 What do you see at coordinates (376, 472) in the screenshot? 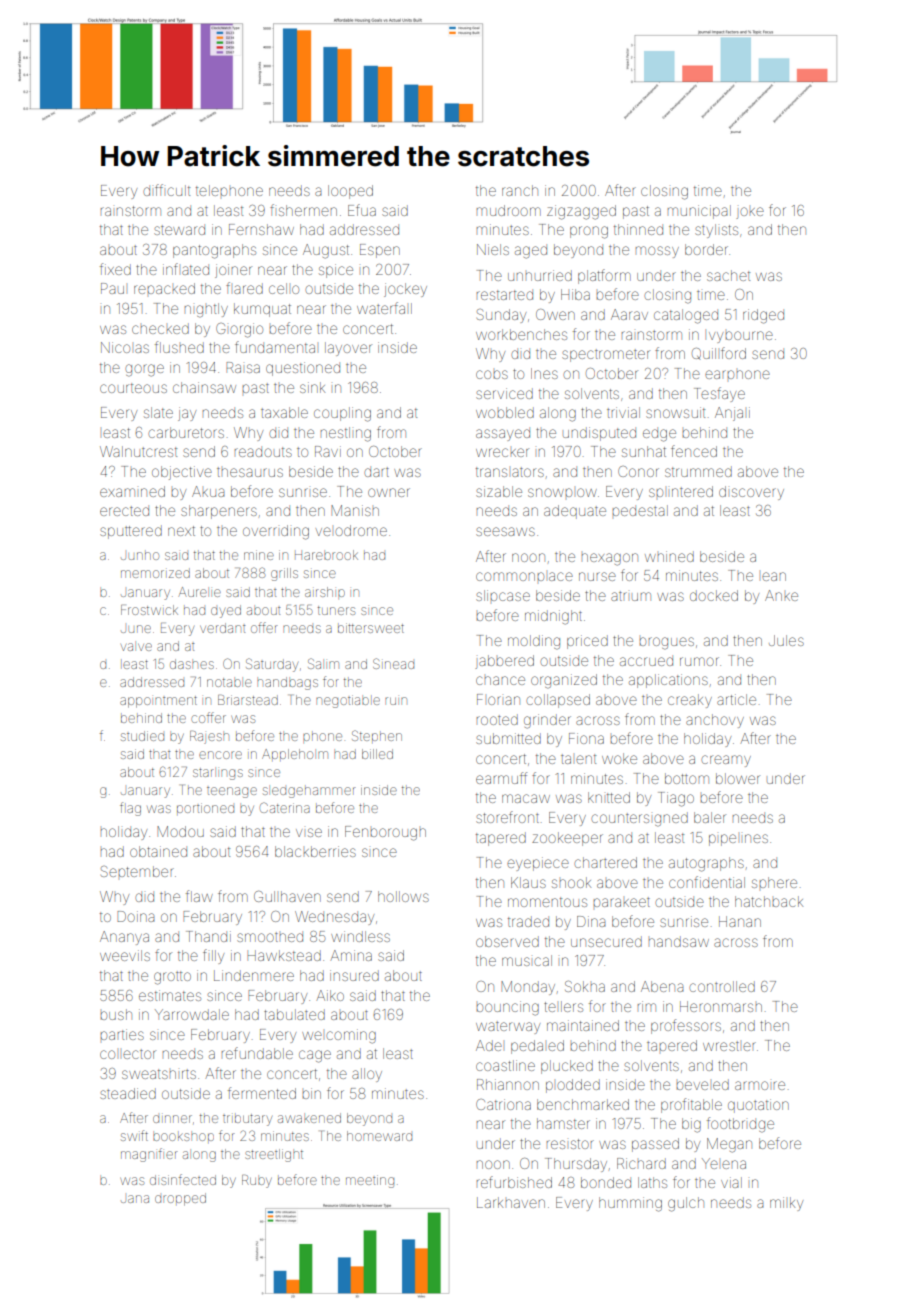
I see `dart` at bounding box center [376, 472].
